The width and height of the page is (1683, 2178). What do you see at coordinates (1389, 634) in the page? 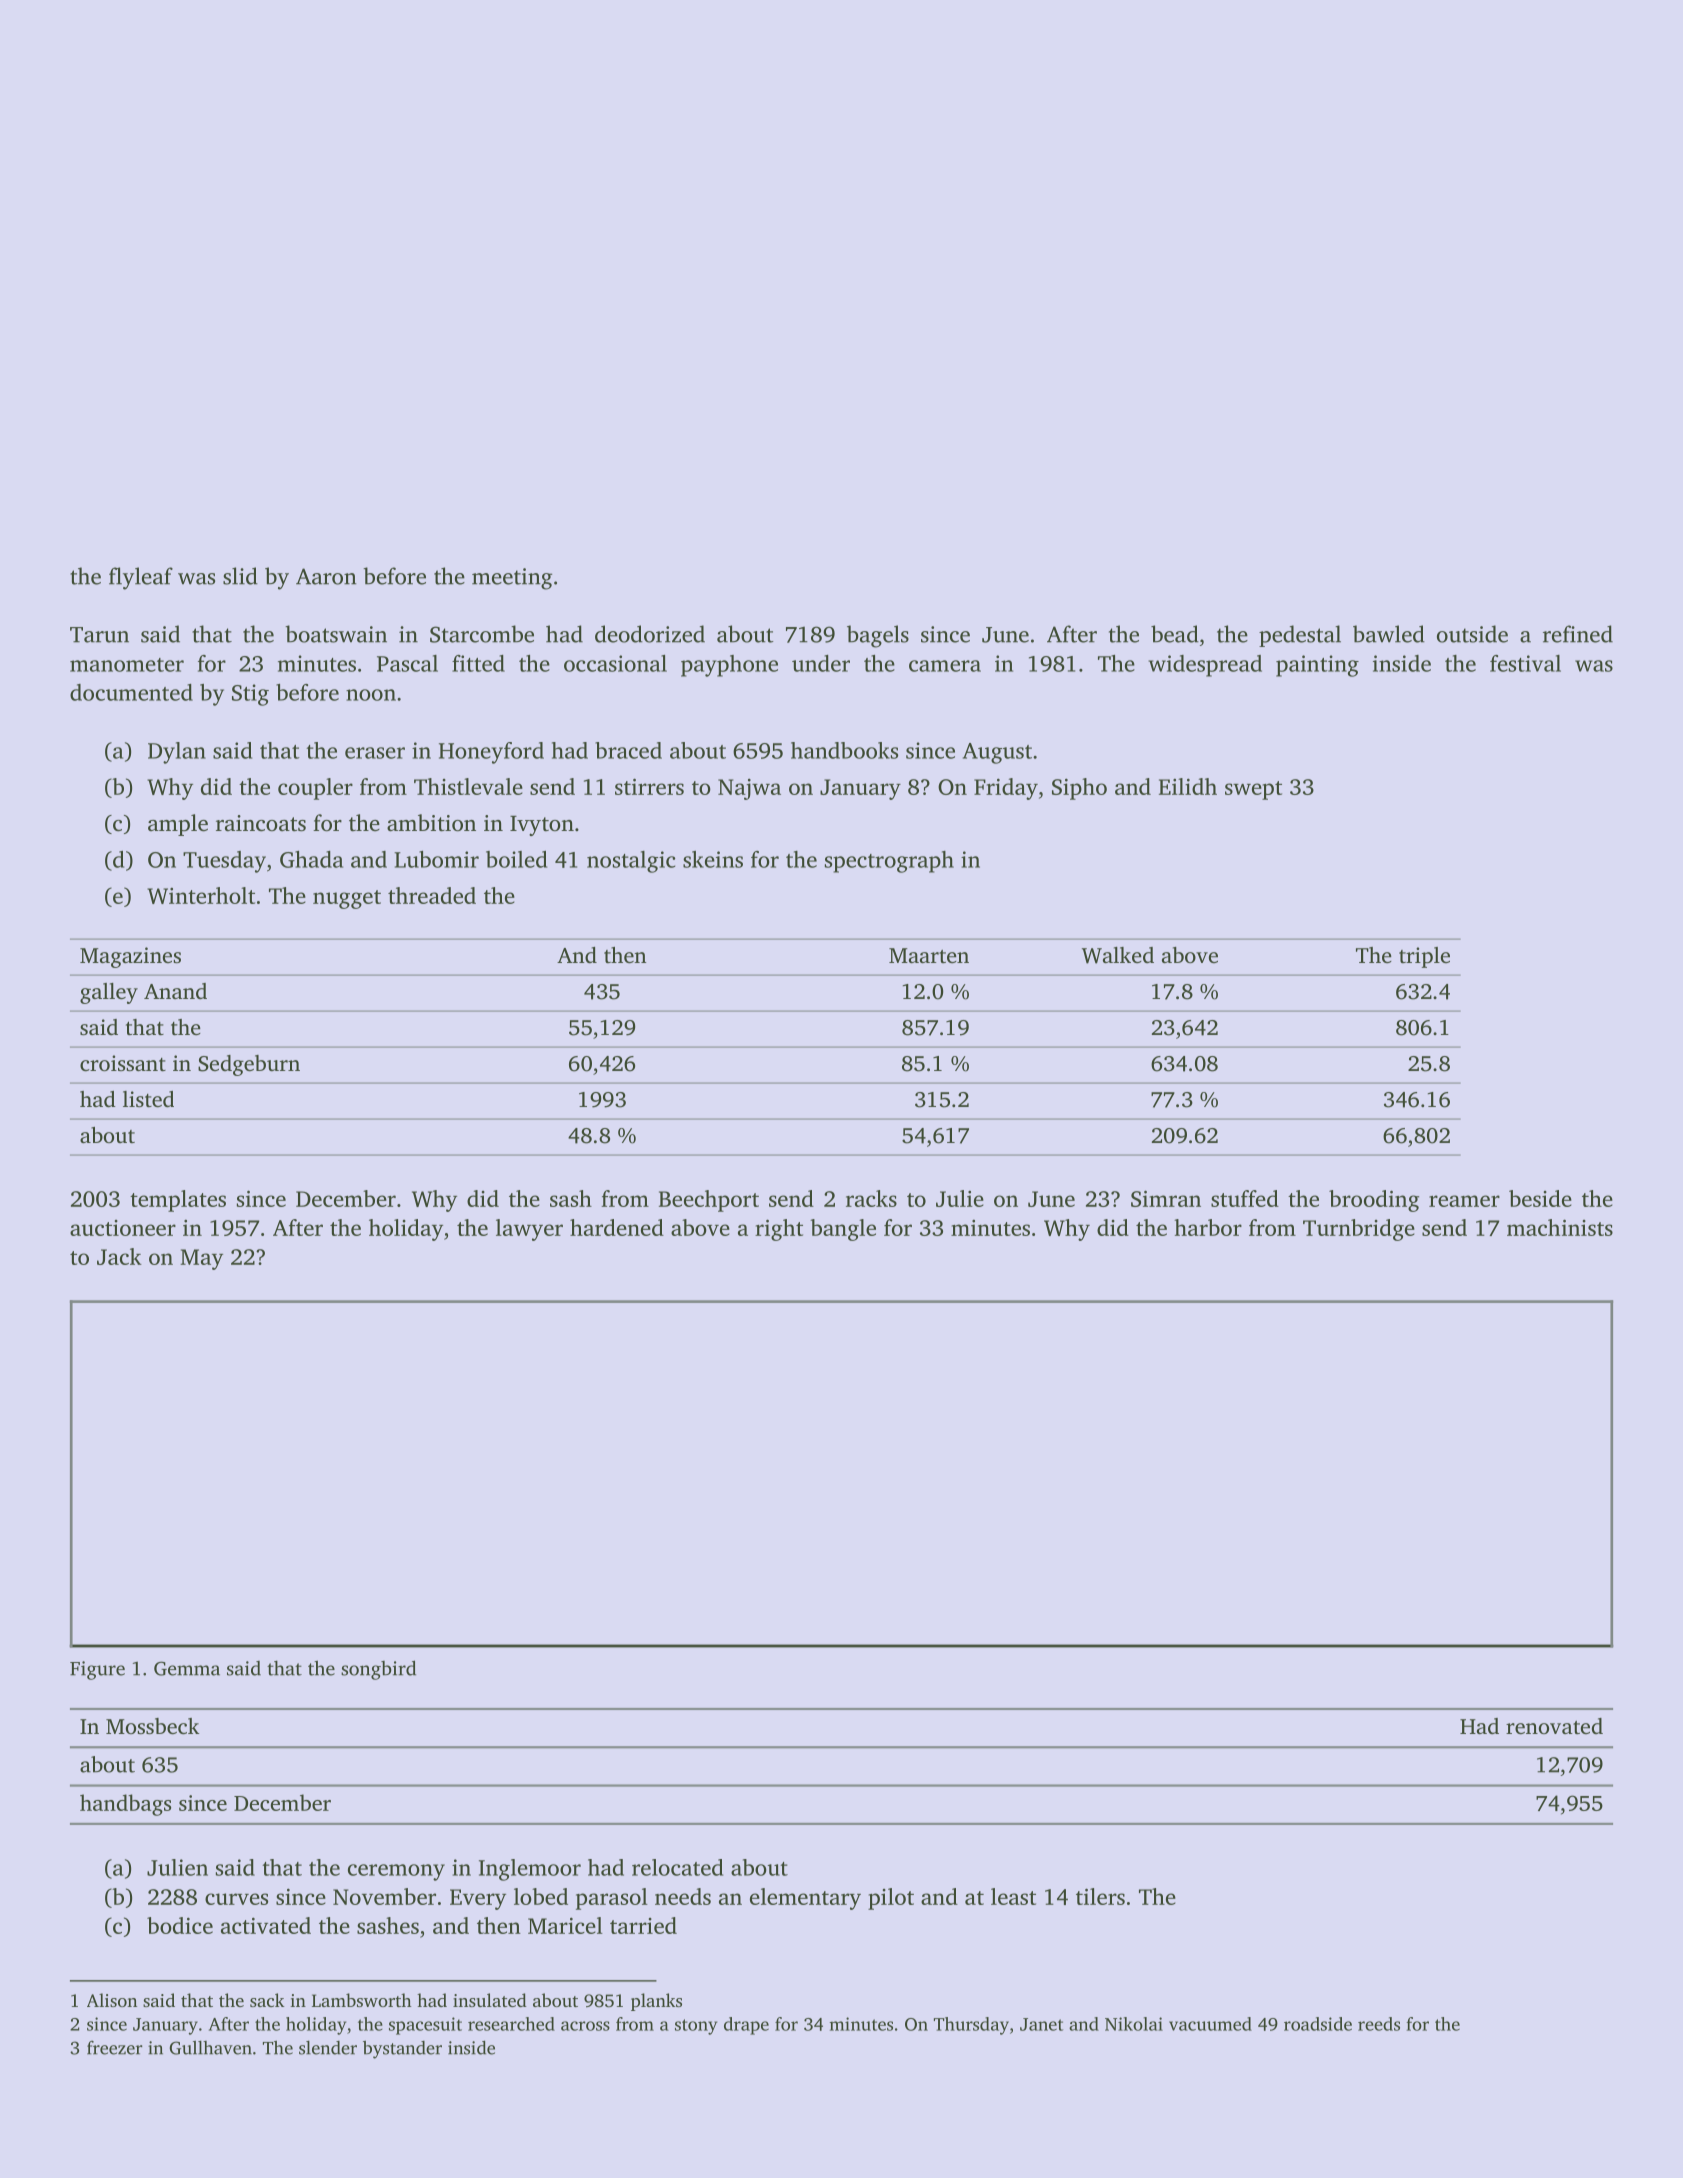
I see `bawled` at bounding box center [1389, 634].
